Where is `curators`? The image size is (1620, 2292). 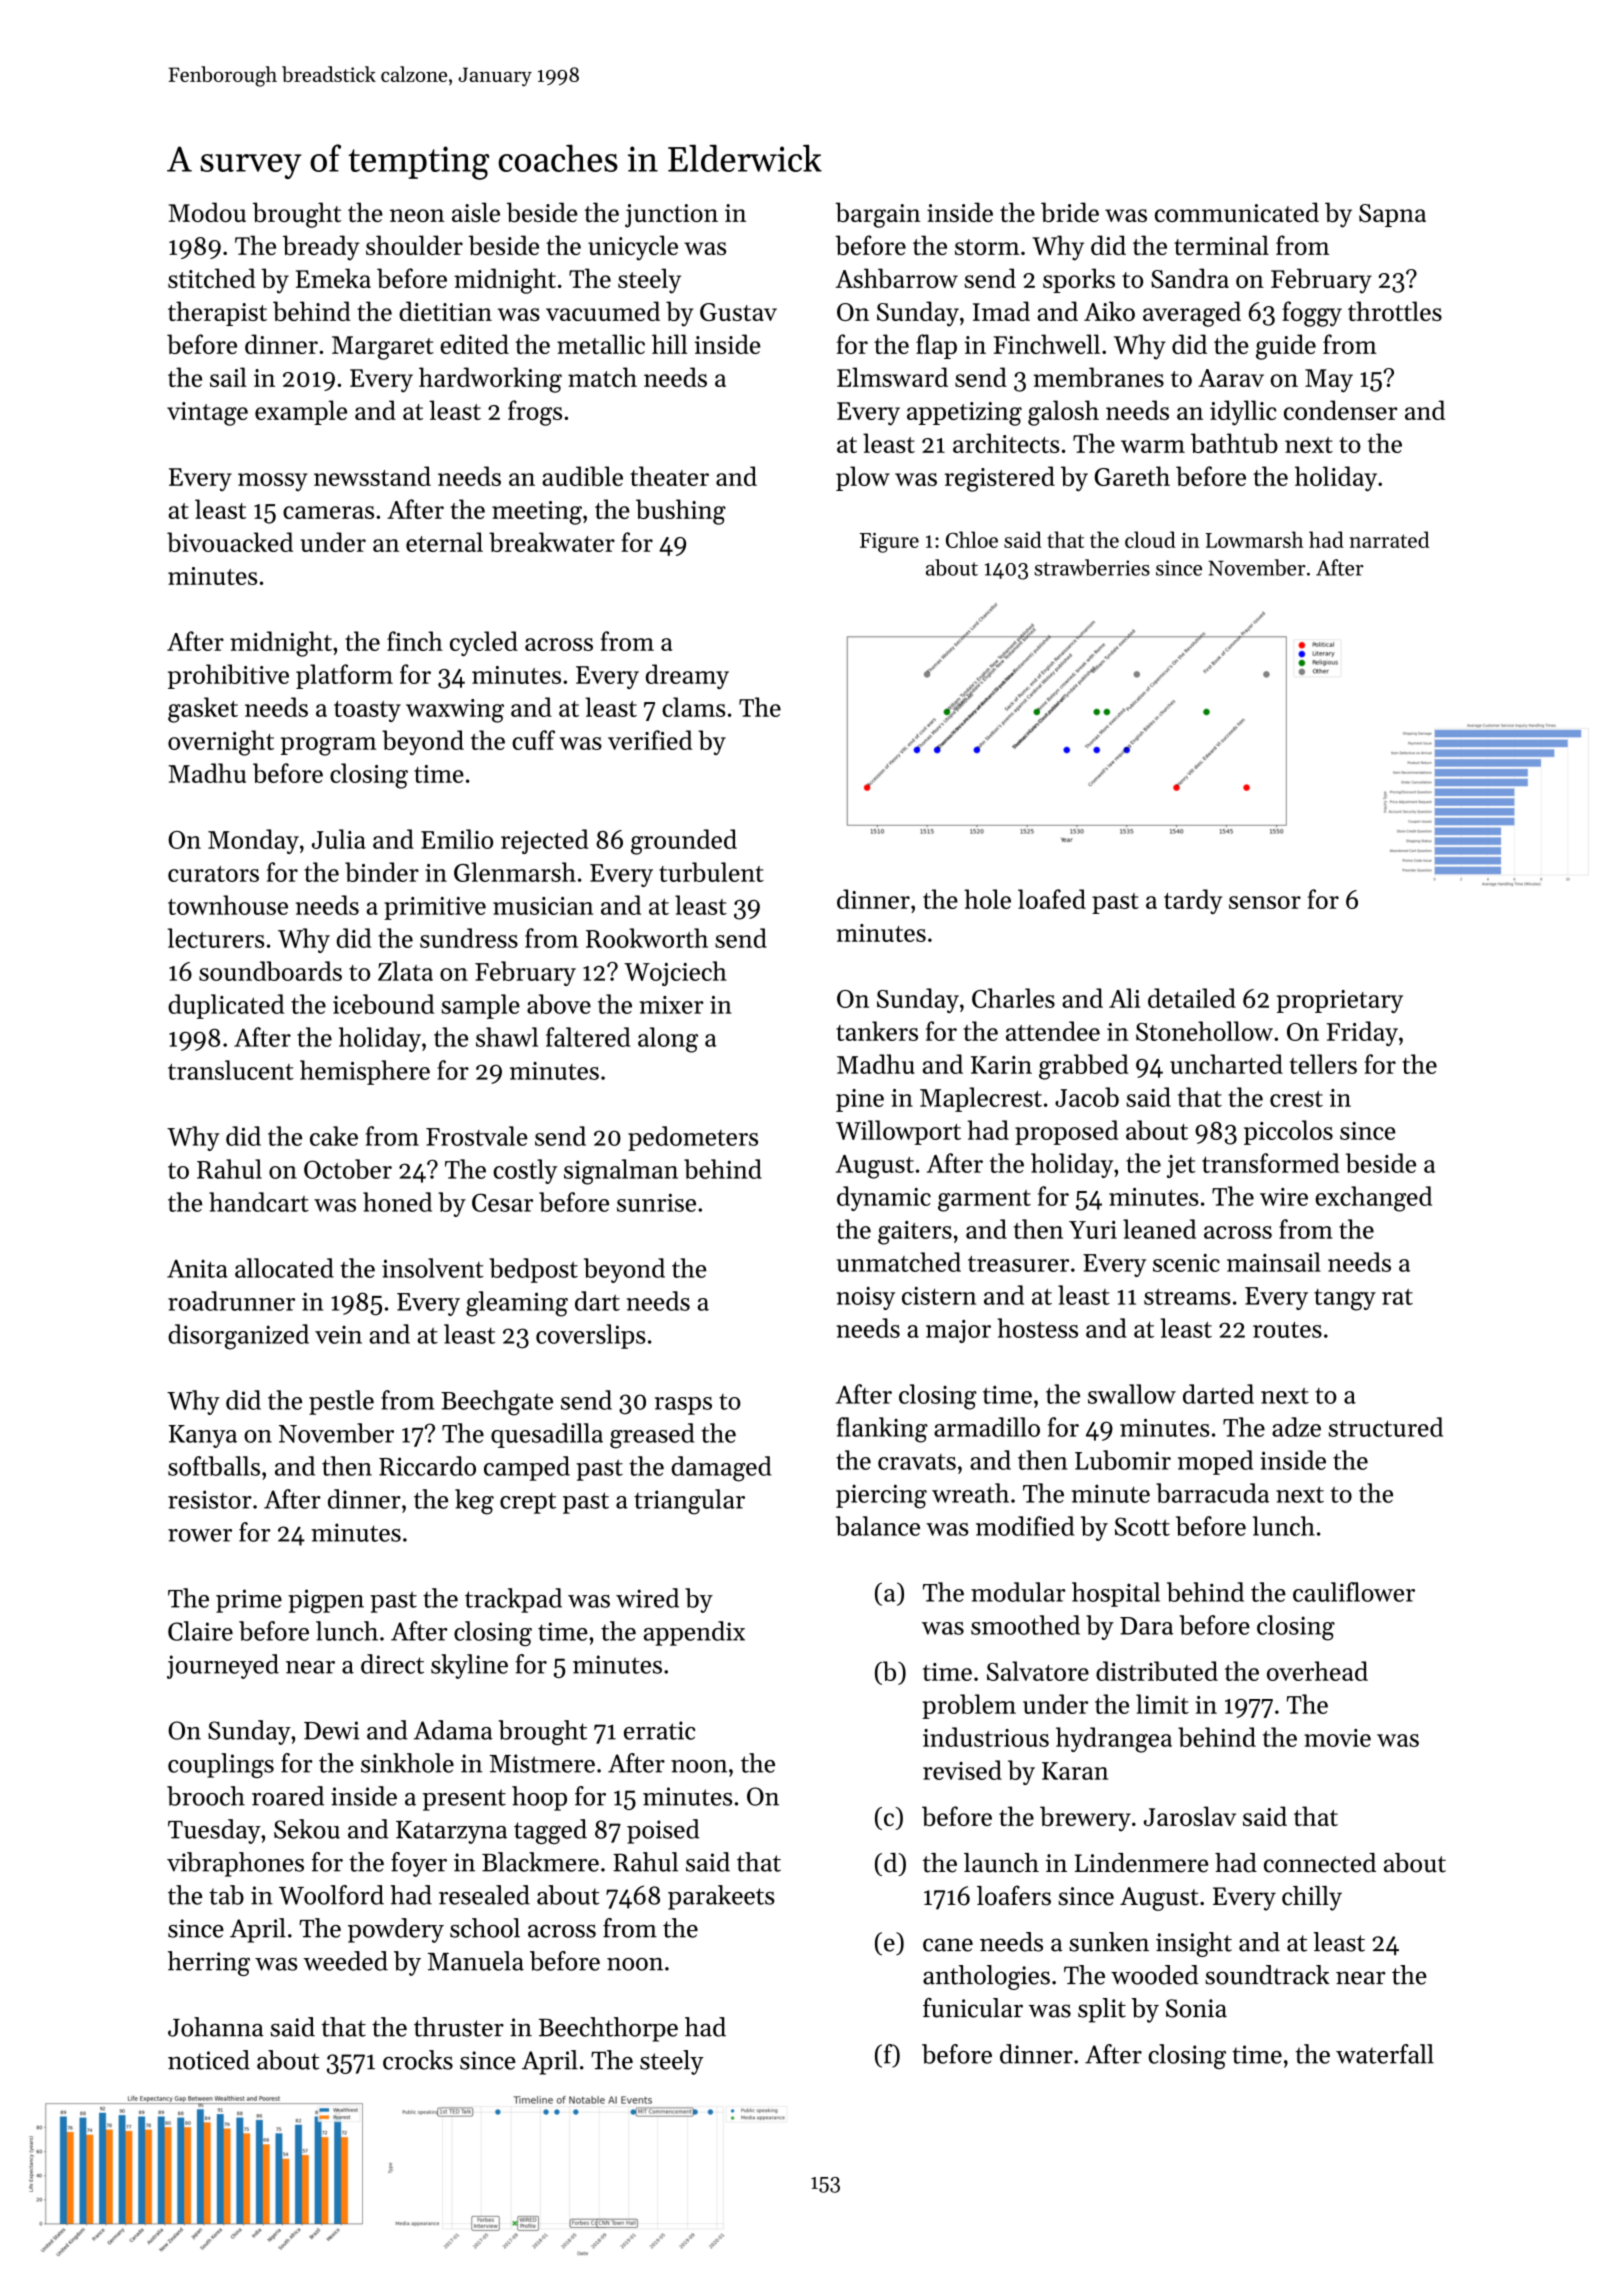
curators is located at coordinates (213, 874).
